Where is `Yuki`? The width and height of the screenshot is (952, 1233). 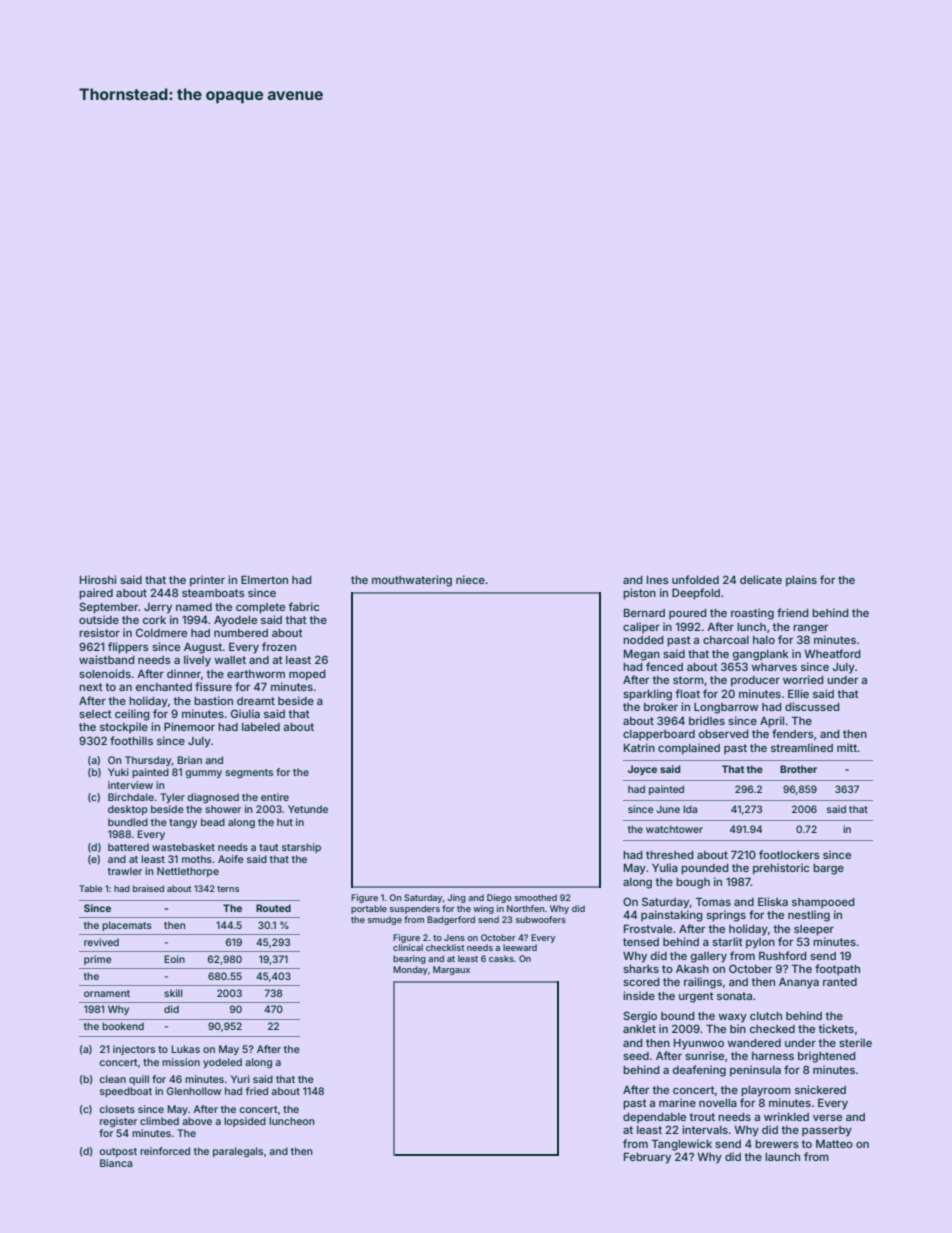 Yuki is located at coordinates (118, 772).
